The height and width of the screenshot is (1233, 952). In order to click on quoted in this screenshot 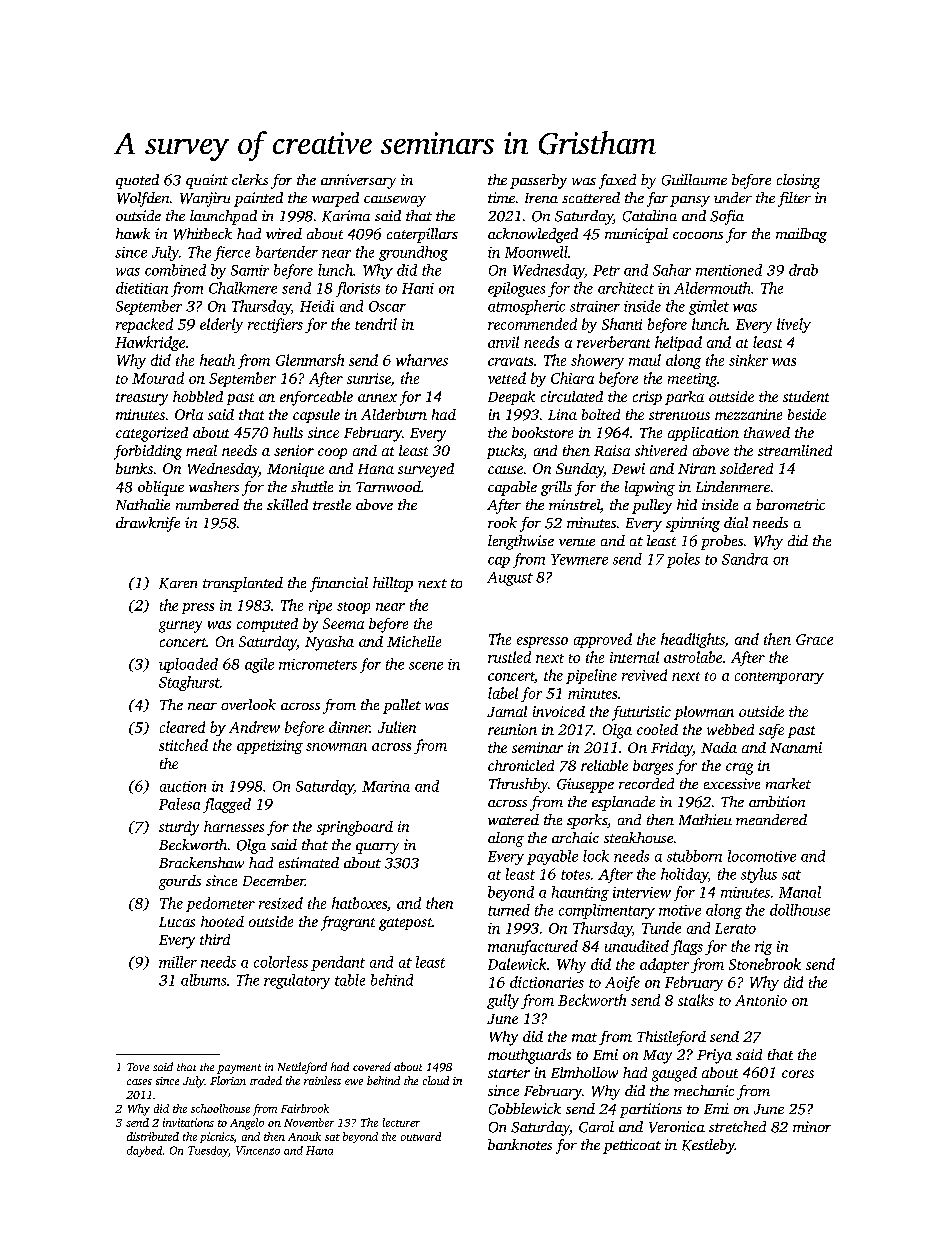, I will do `click(137, 181)`.
